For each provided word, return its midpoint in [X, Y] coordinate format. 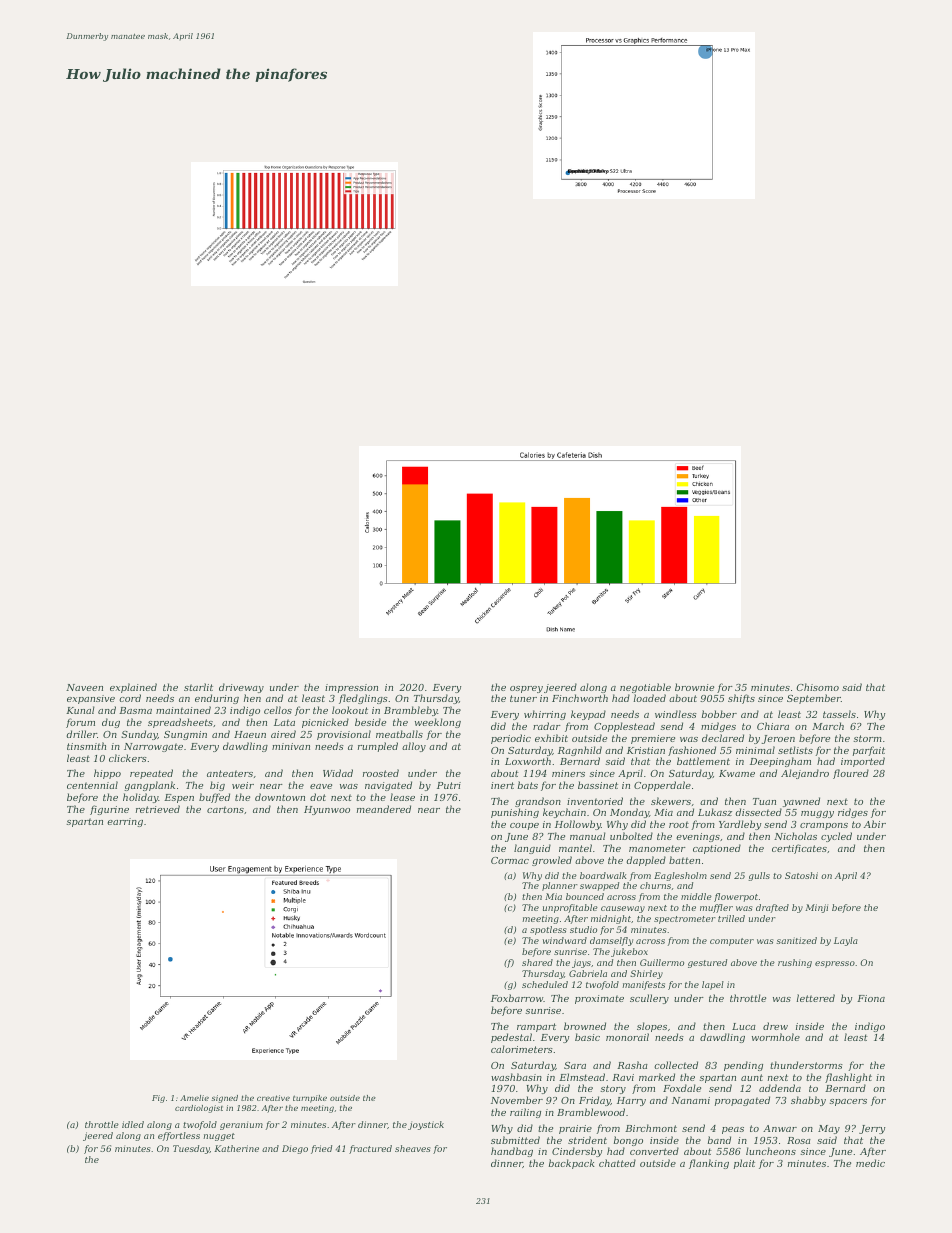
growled [552, 861]
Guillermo [662, 962]
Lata [284, 722]
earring [125, 822]
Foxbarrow [517, 998]
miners [568, 773]
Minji [816, 908]
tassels [839, 714]
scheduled [545, 984]
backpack [572, 1164]
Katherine [236, 1148]
